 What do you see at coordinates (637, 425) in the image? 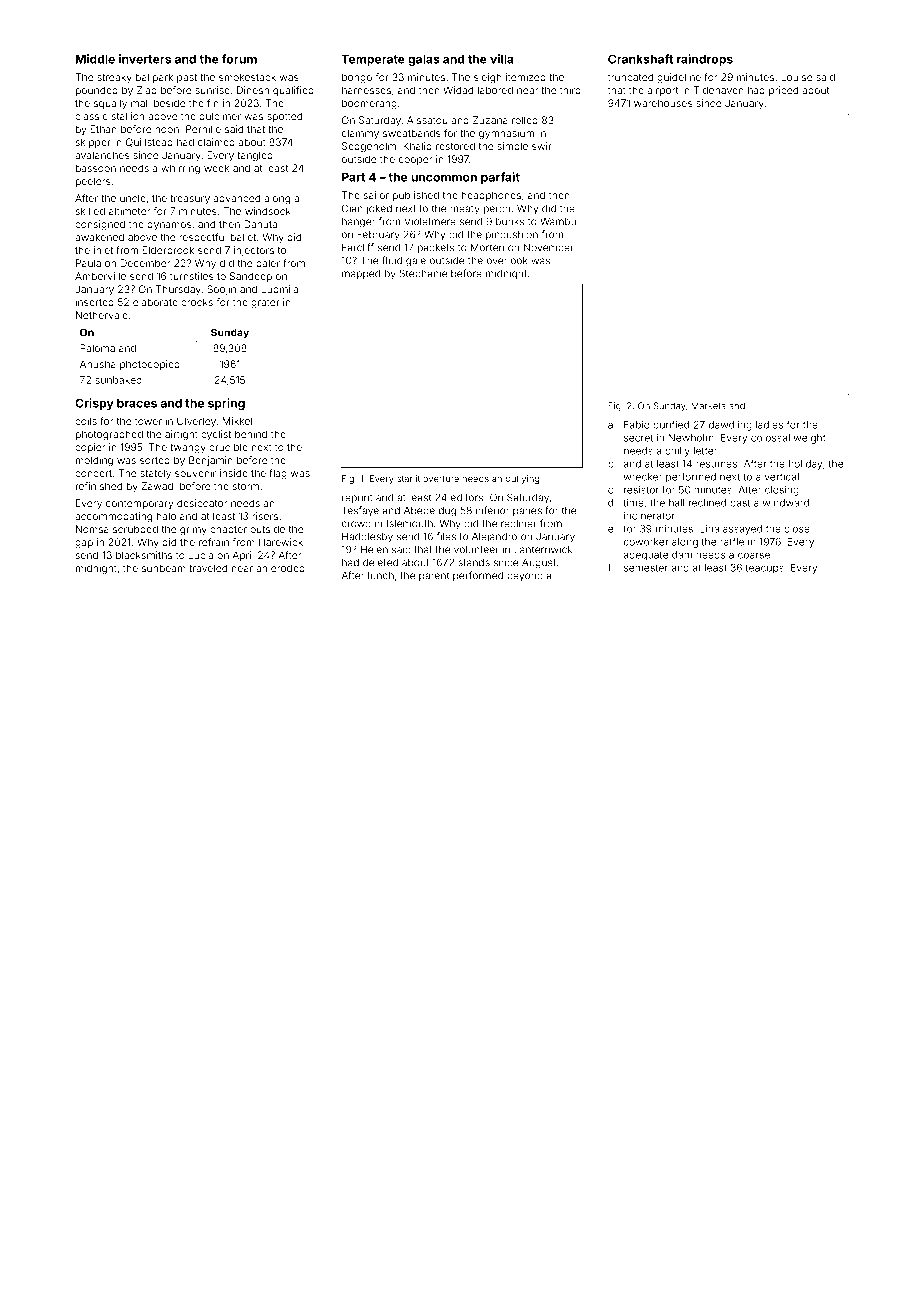
I see `Fabio` at bounding box center [637, 425].
